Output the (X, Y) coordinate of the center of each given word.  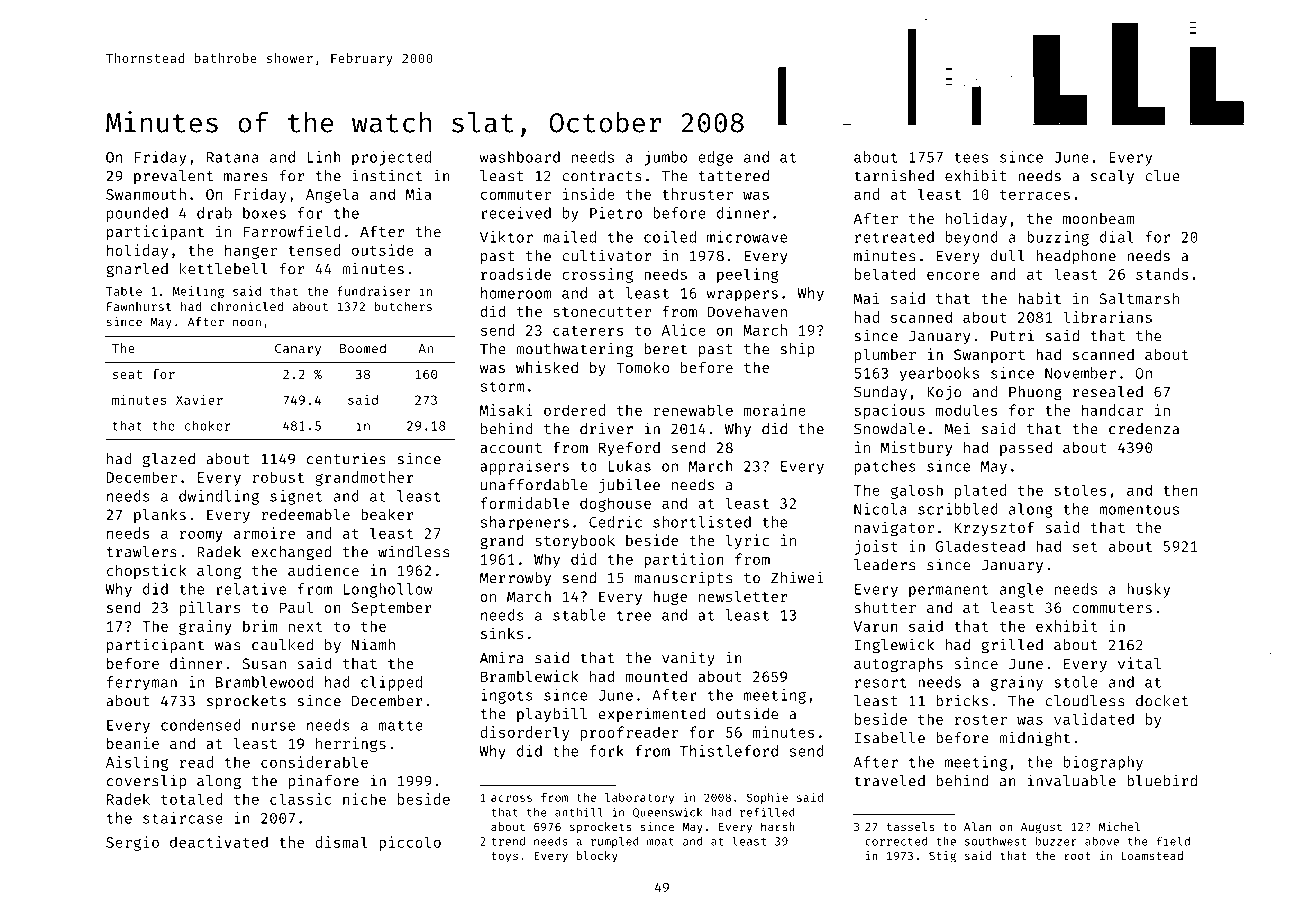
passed (1026, 449)
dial (1117, 237)
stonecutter (602, 312)
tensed (314, 250)
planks (160, 515)
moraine (775, 410)
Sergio (132, 843)
